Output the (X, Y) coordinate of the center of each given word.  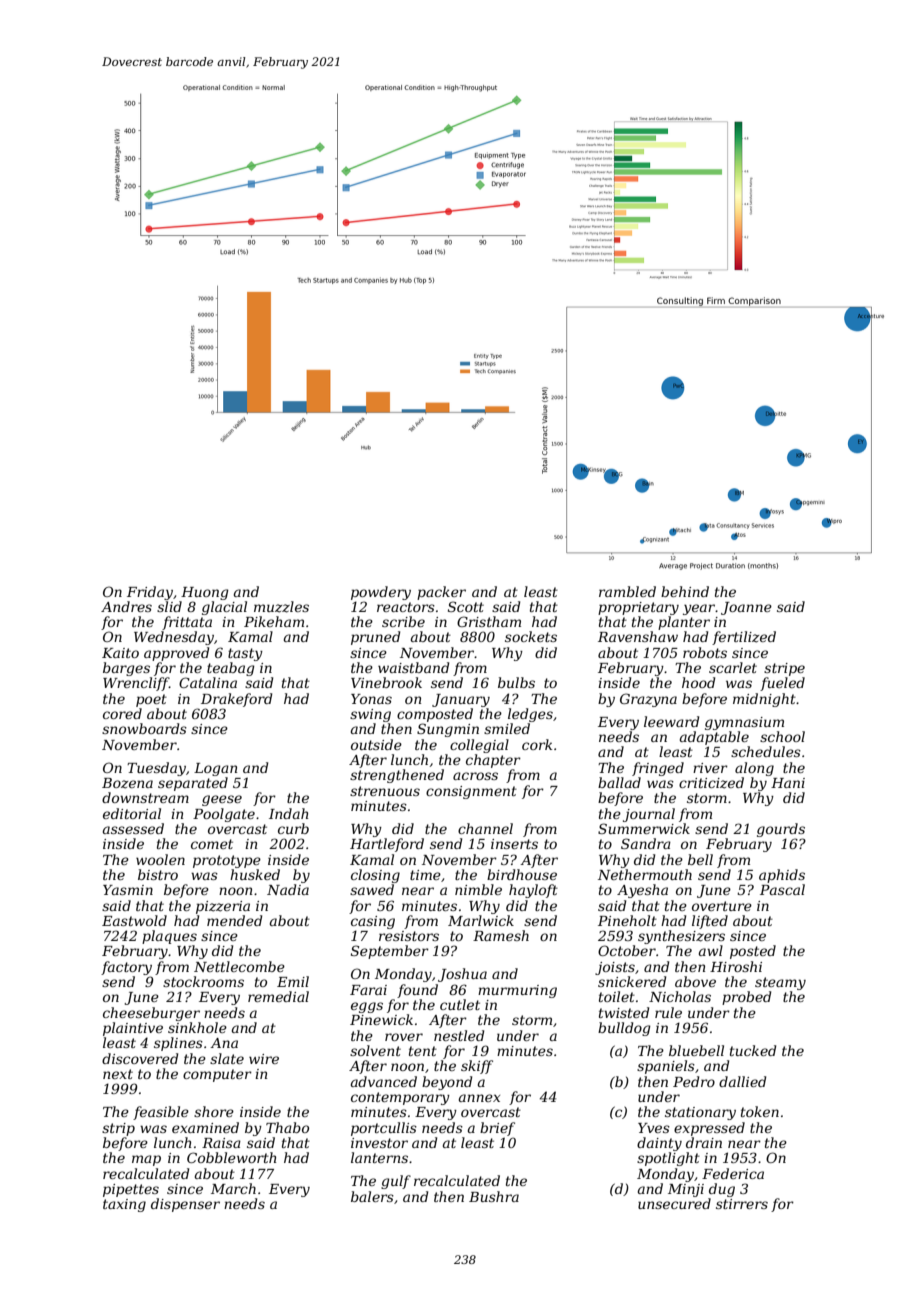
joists (615, 968)
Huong (205, 593)
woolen (160, 859)
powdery (381, 593)
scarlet (733, 667)
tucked (753, 1050)
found (417, 991)
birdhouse (522, 874)
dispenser (185, 1205)
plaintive (133, 1029)
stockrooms (203, 981)
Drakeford (236, 700)
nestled (459, 1035)
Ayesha (642, 891)
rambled (627, 591)
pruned (375, 638)
